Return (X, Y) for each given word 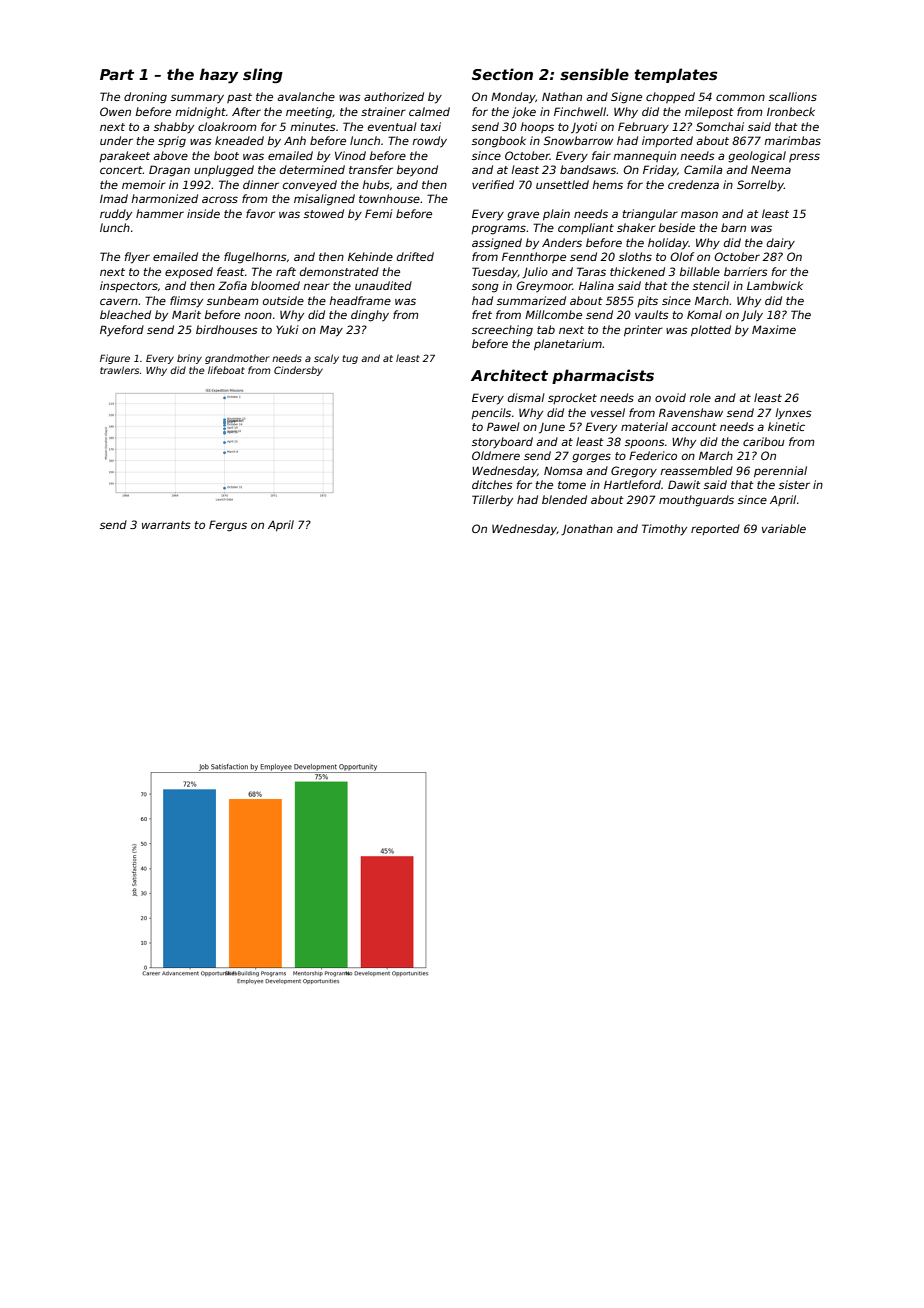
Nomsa (563, 470)
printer (643, 330)
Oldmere (496, 455)
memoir (144, 184)
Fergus (228, 526)
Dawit (684, 484)
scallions (793, 96)
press (804, 157)
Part (117, 74)
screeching (502, 331)
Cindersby (298, 371)
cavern (119, 301)
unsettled (562, 184)
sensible (594, 74)
